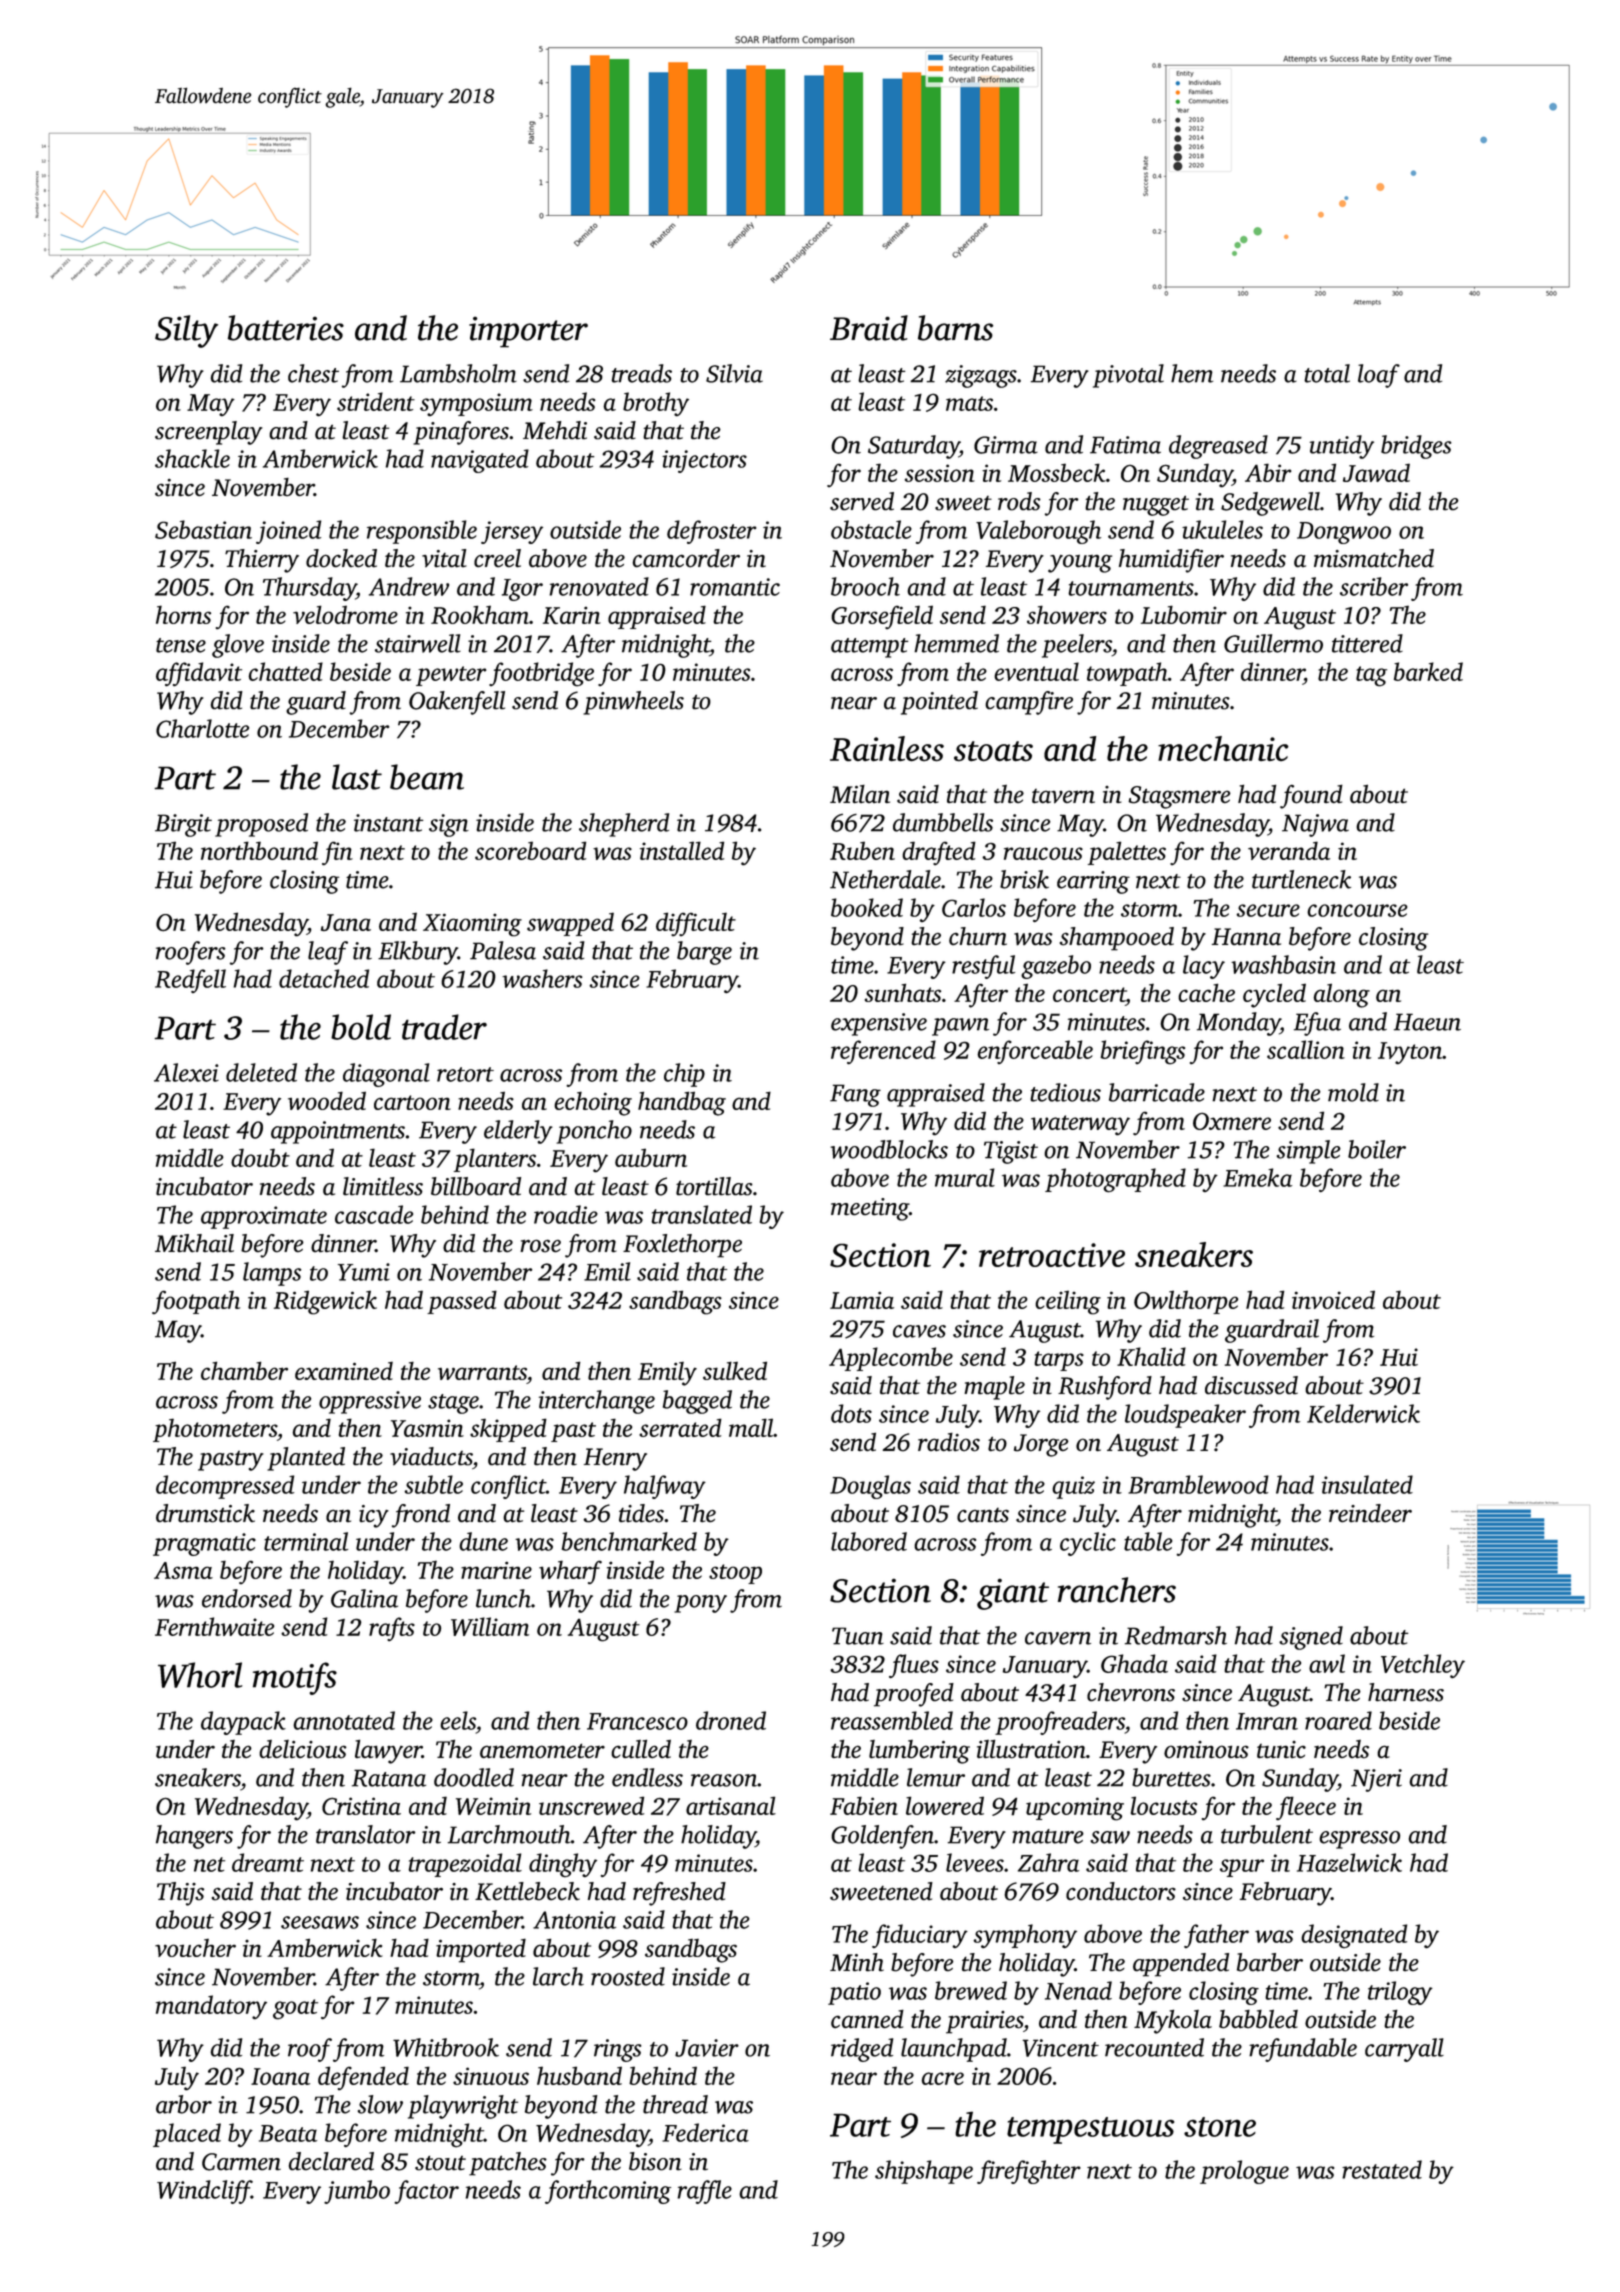 This image has width=1620, height=2292. Describe the element at coordinates (247, 1598) in the image. I see `endorsed` at that location.
